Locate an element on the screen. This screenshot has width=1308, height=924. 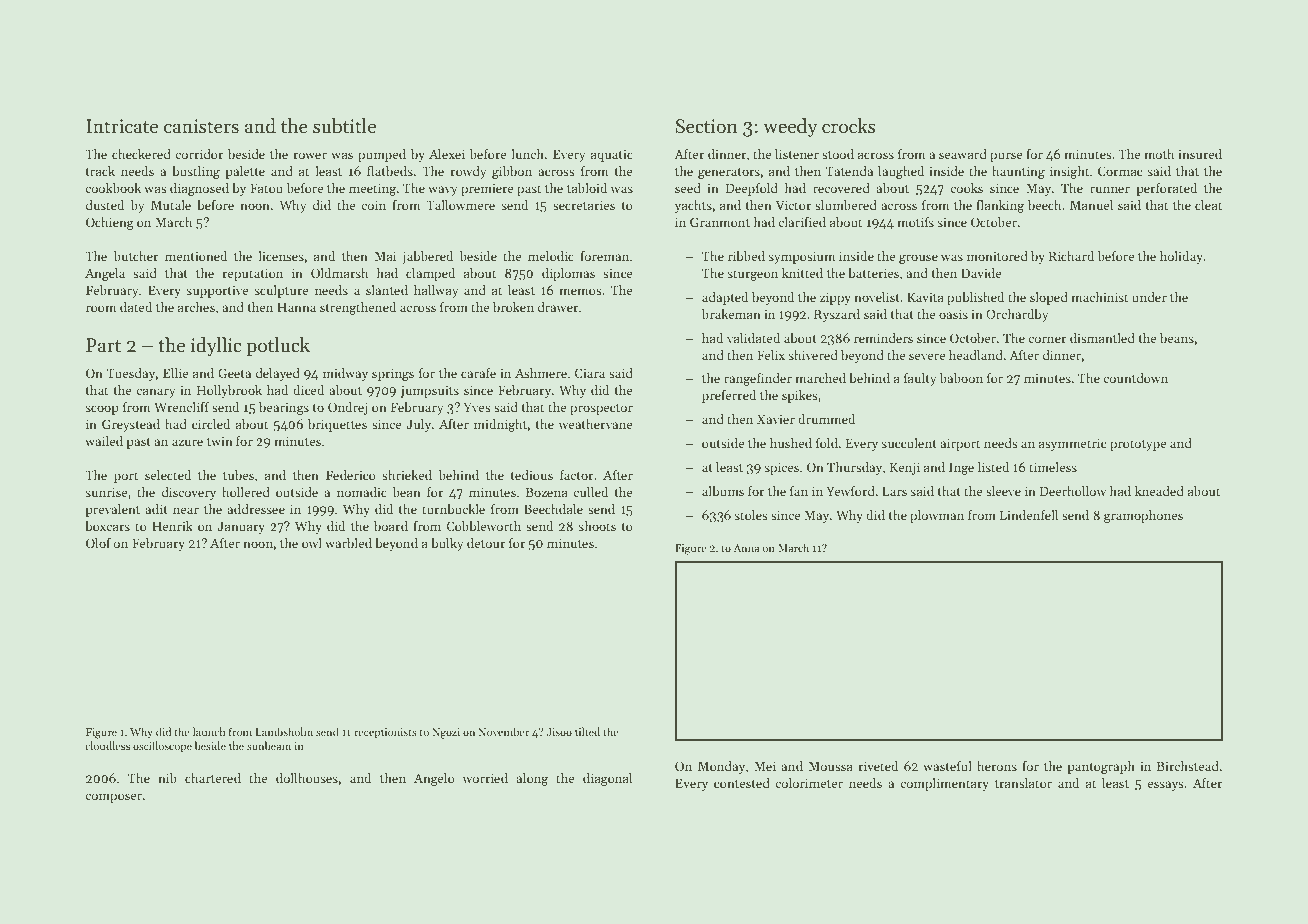
Section is located at coordinates (706, 126).
